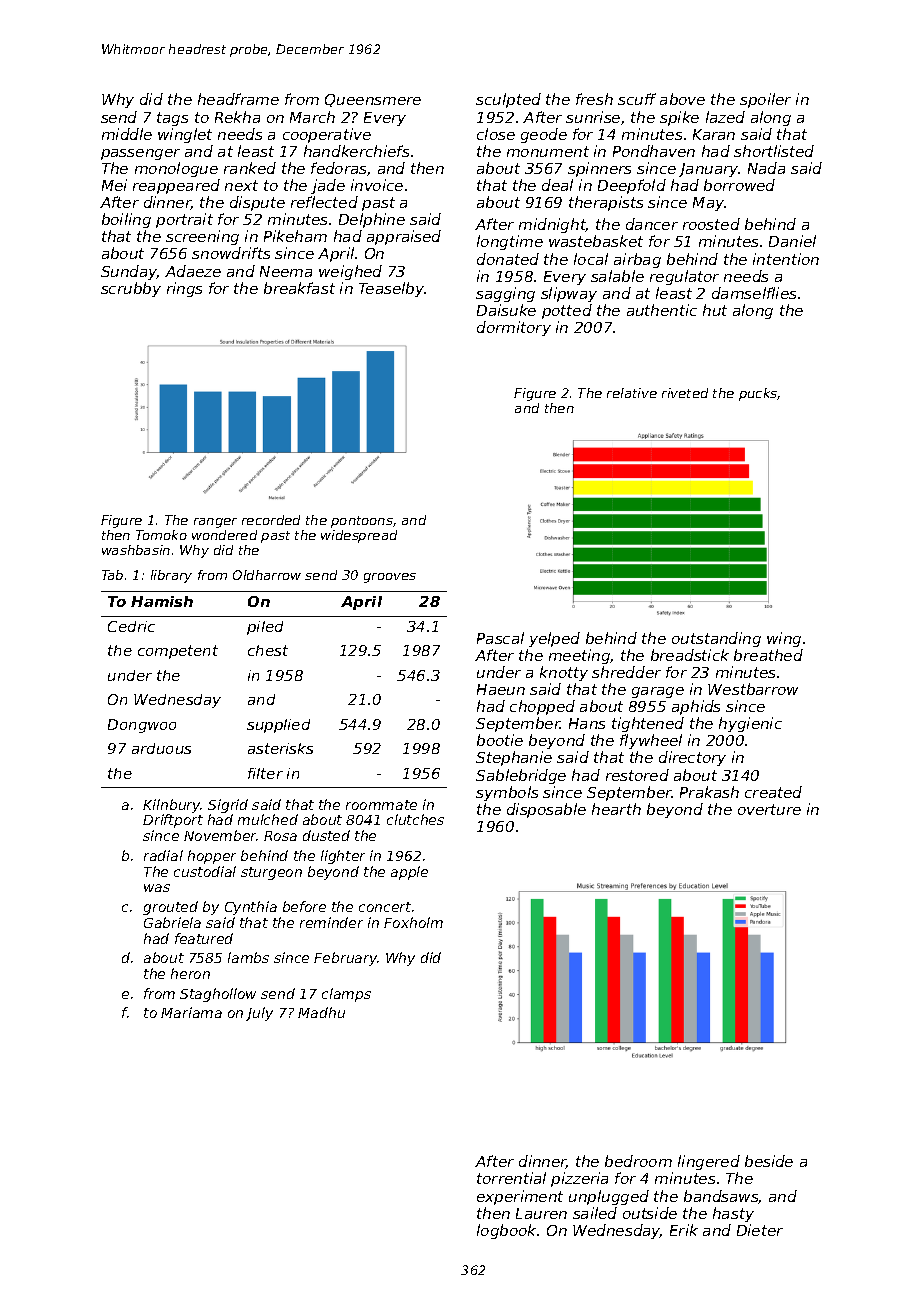  What do you see at coordinates (769, 1161) in the document?
I see `beside` at bounding box center [769, 1161].
